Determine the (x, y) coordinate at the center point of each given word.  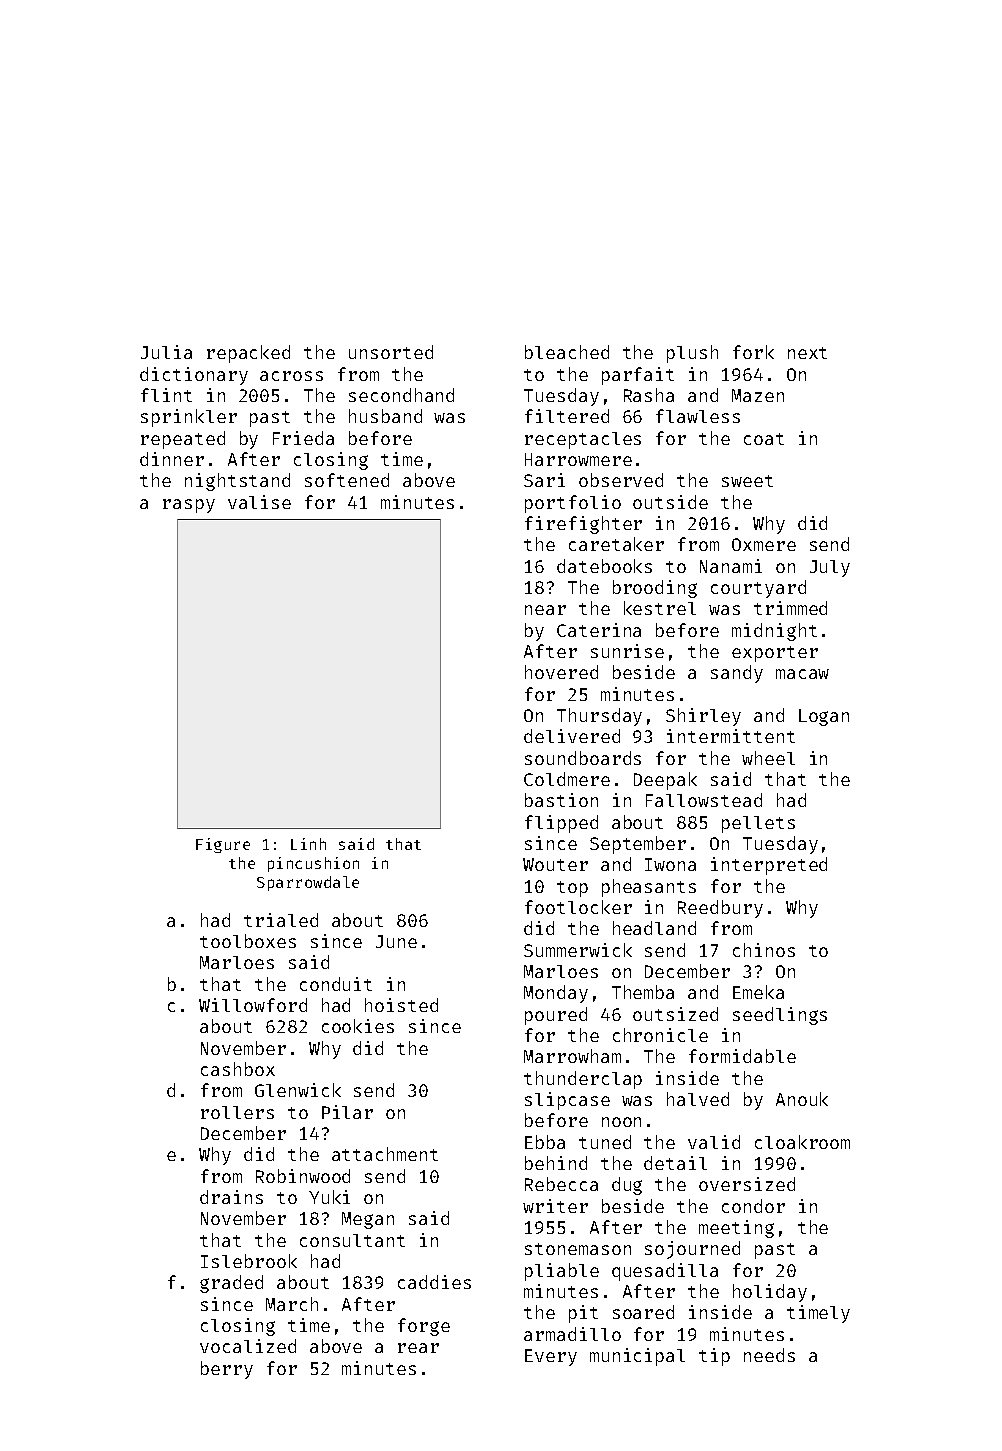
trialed (281, 920)
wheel (768, 758)
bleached (567, 352)
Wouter (555, 864)
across (291, 376)
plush (692, 354)
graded (231, 1284)
